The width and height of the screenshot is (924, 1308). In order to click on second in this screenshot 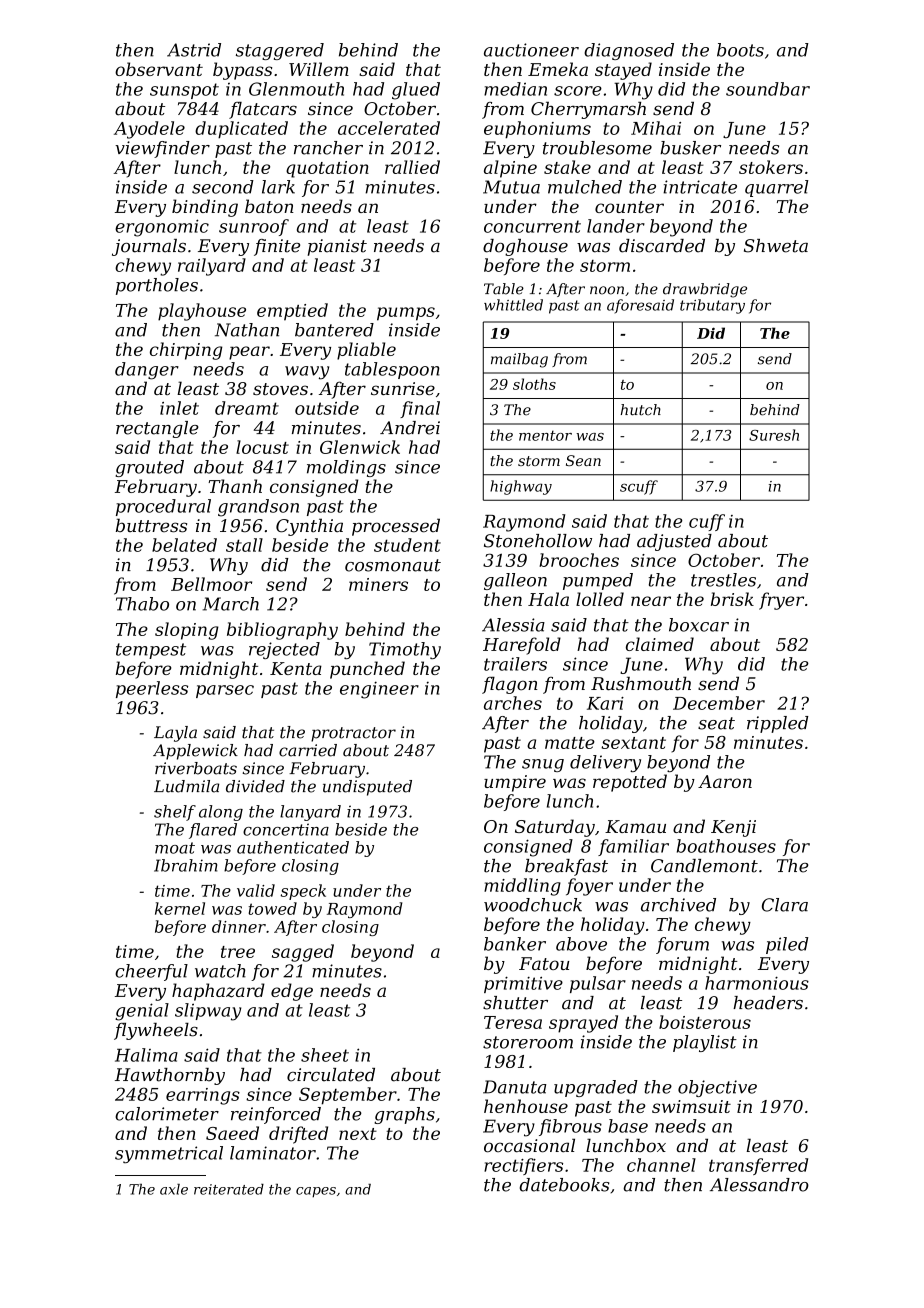, I will do `click(223, 187)`.
